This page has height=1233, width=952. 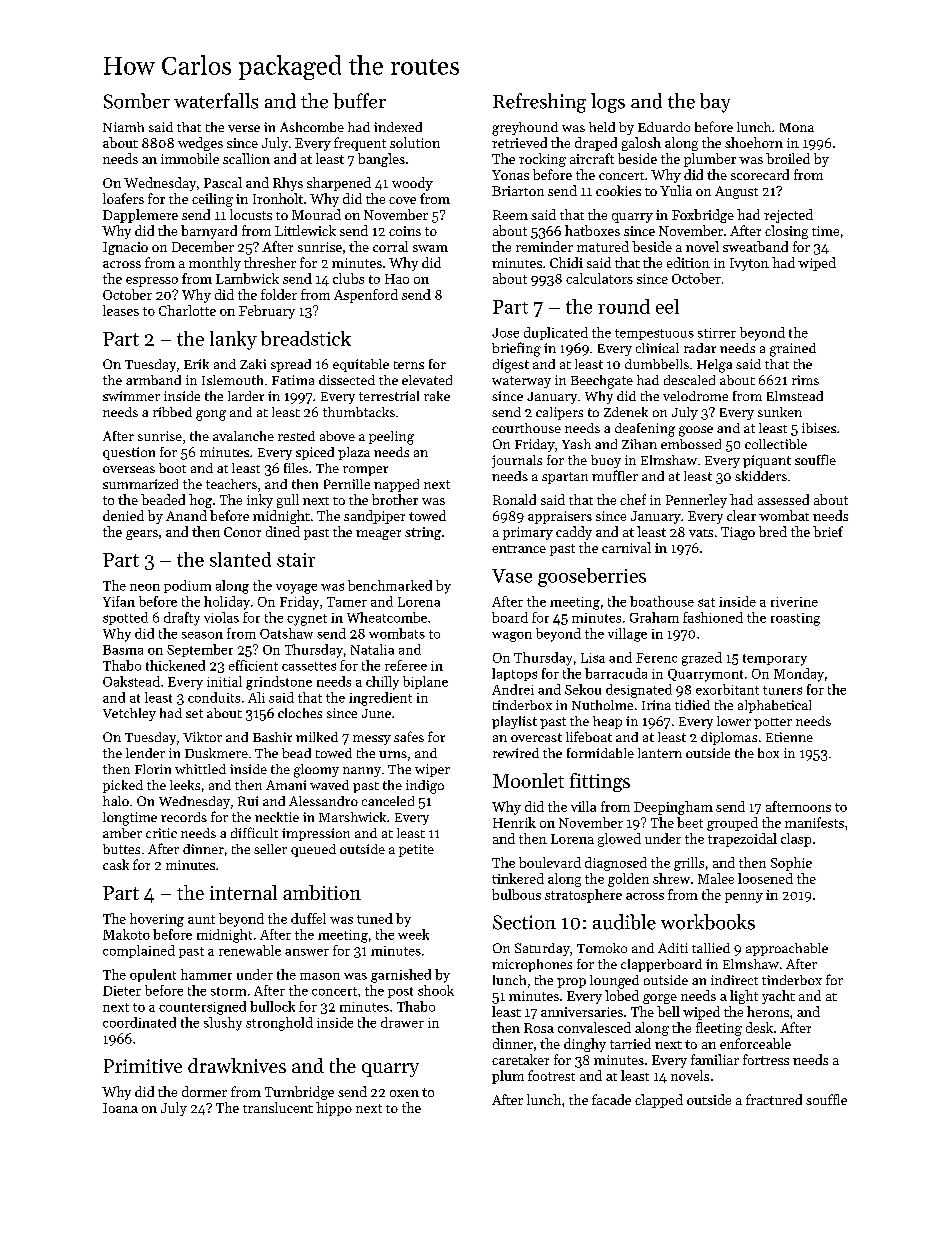 I want to click on riverine, so click(x=794, y=602).
